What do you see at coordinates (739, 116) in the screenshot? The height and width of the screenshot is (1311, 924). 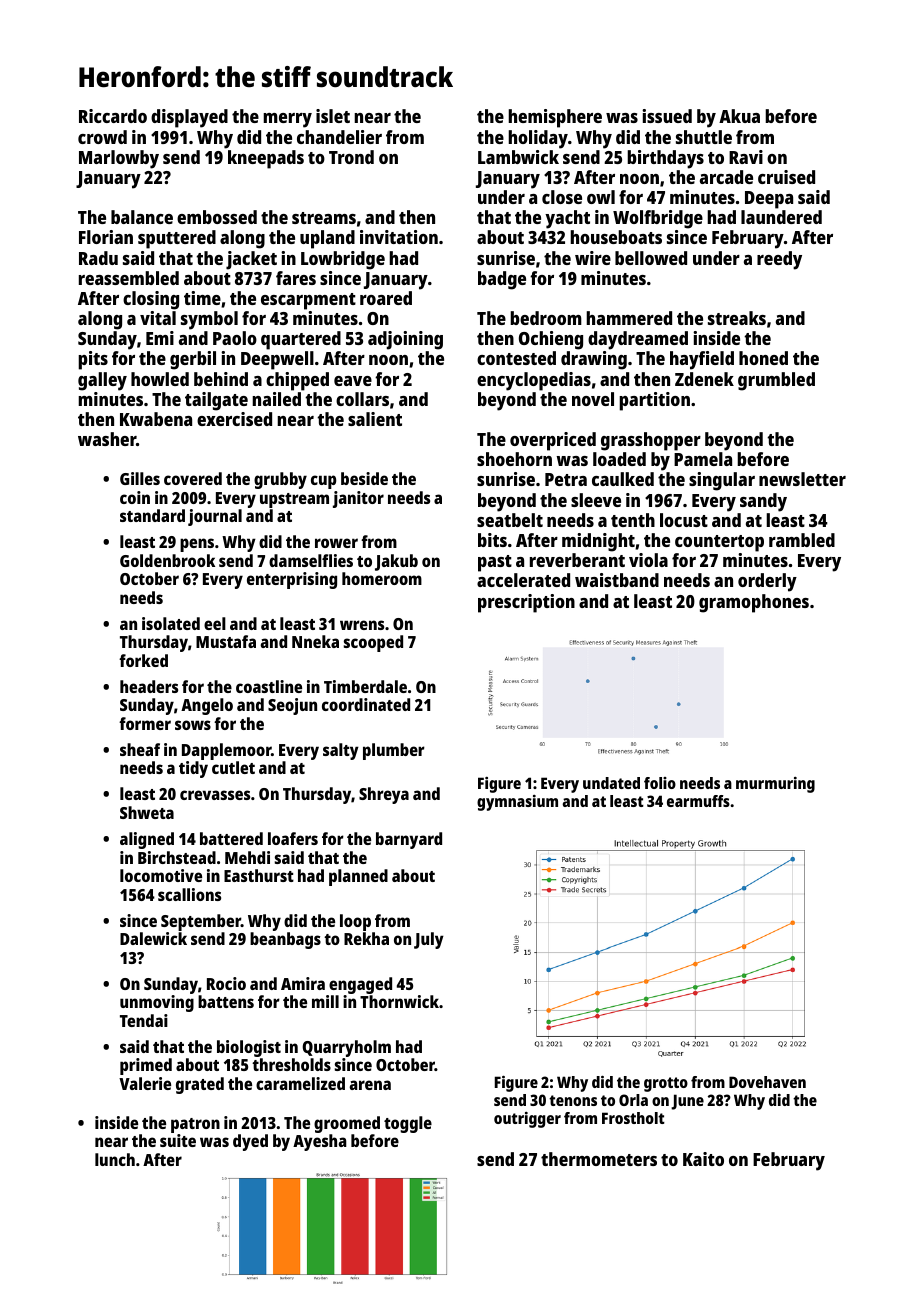 I see `Akua` at bounding box center [739, 116].
